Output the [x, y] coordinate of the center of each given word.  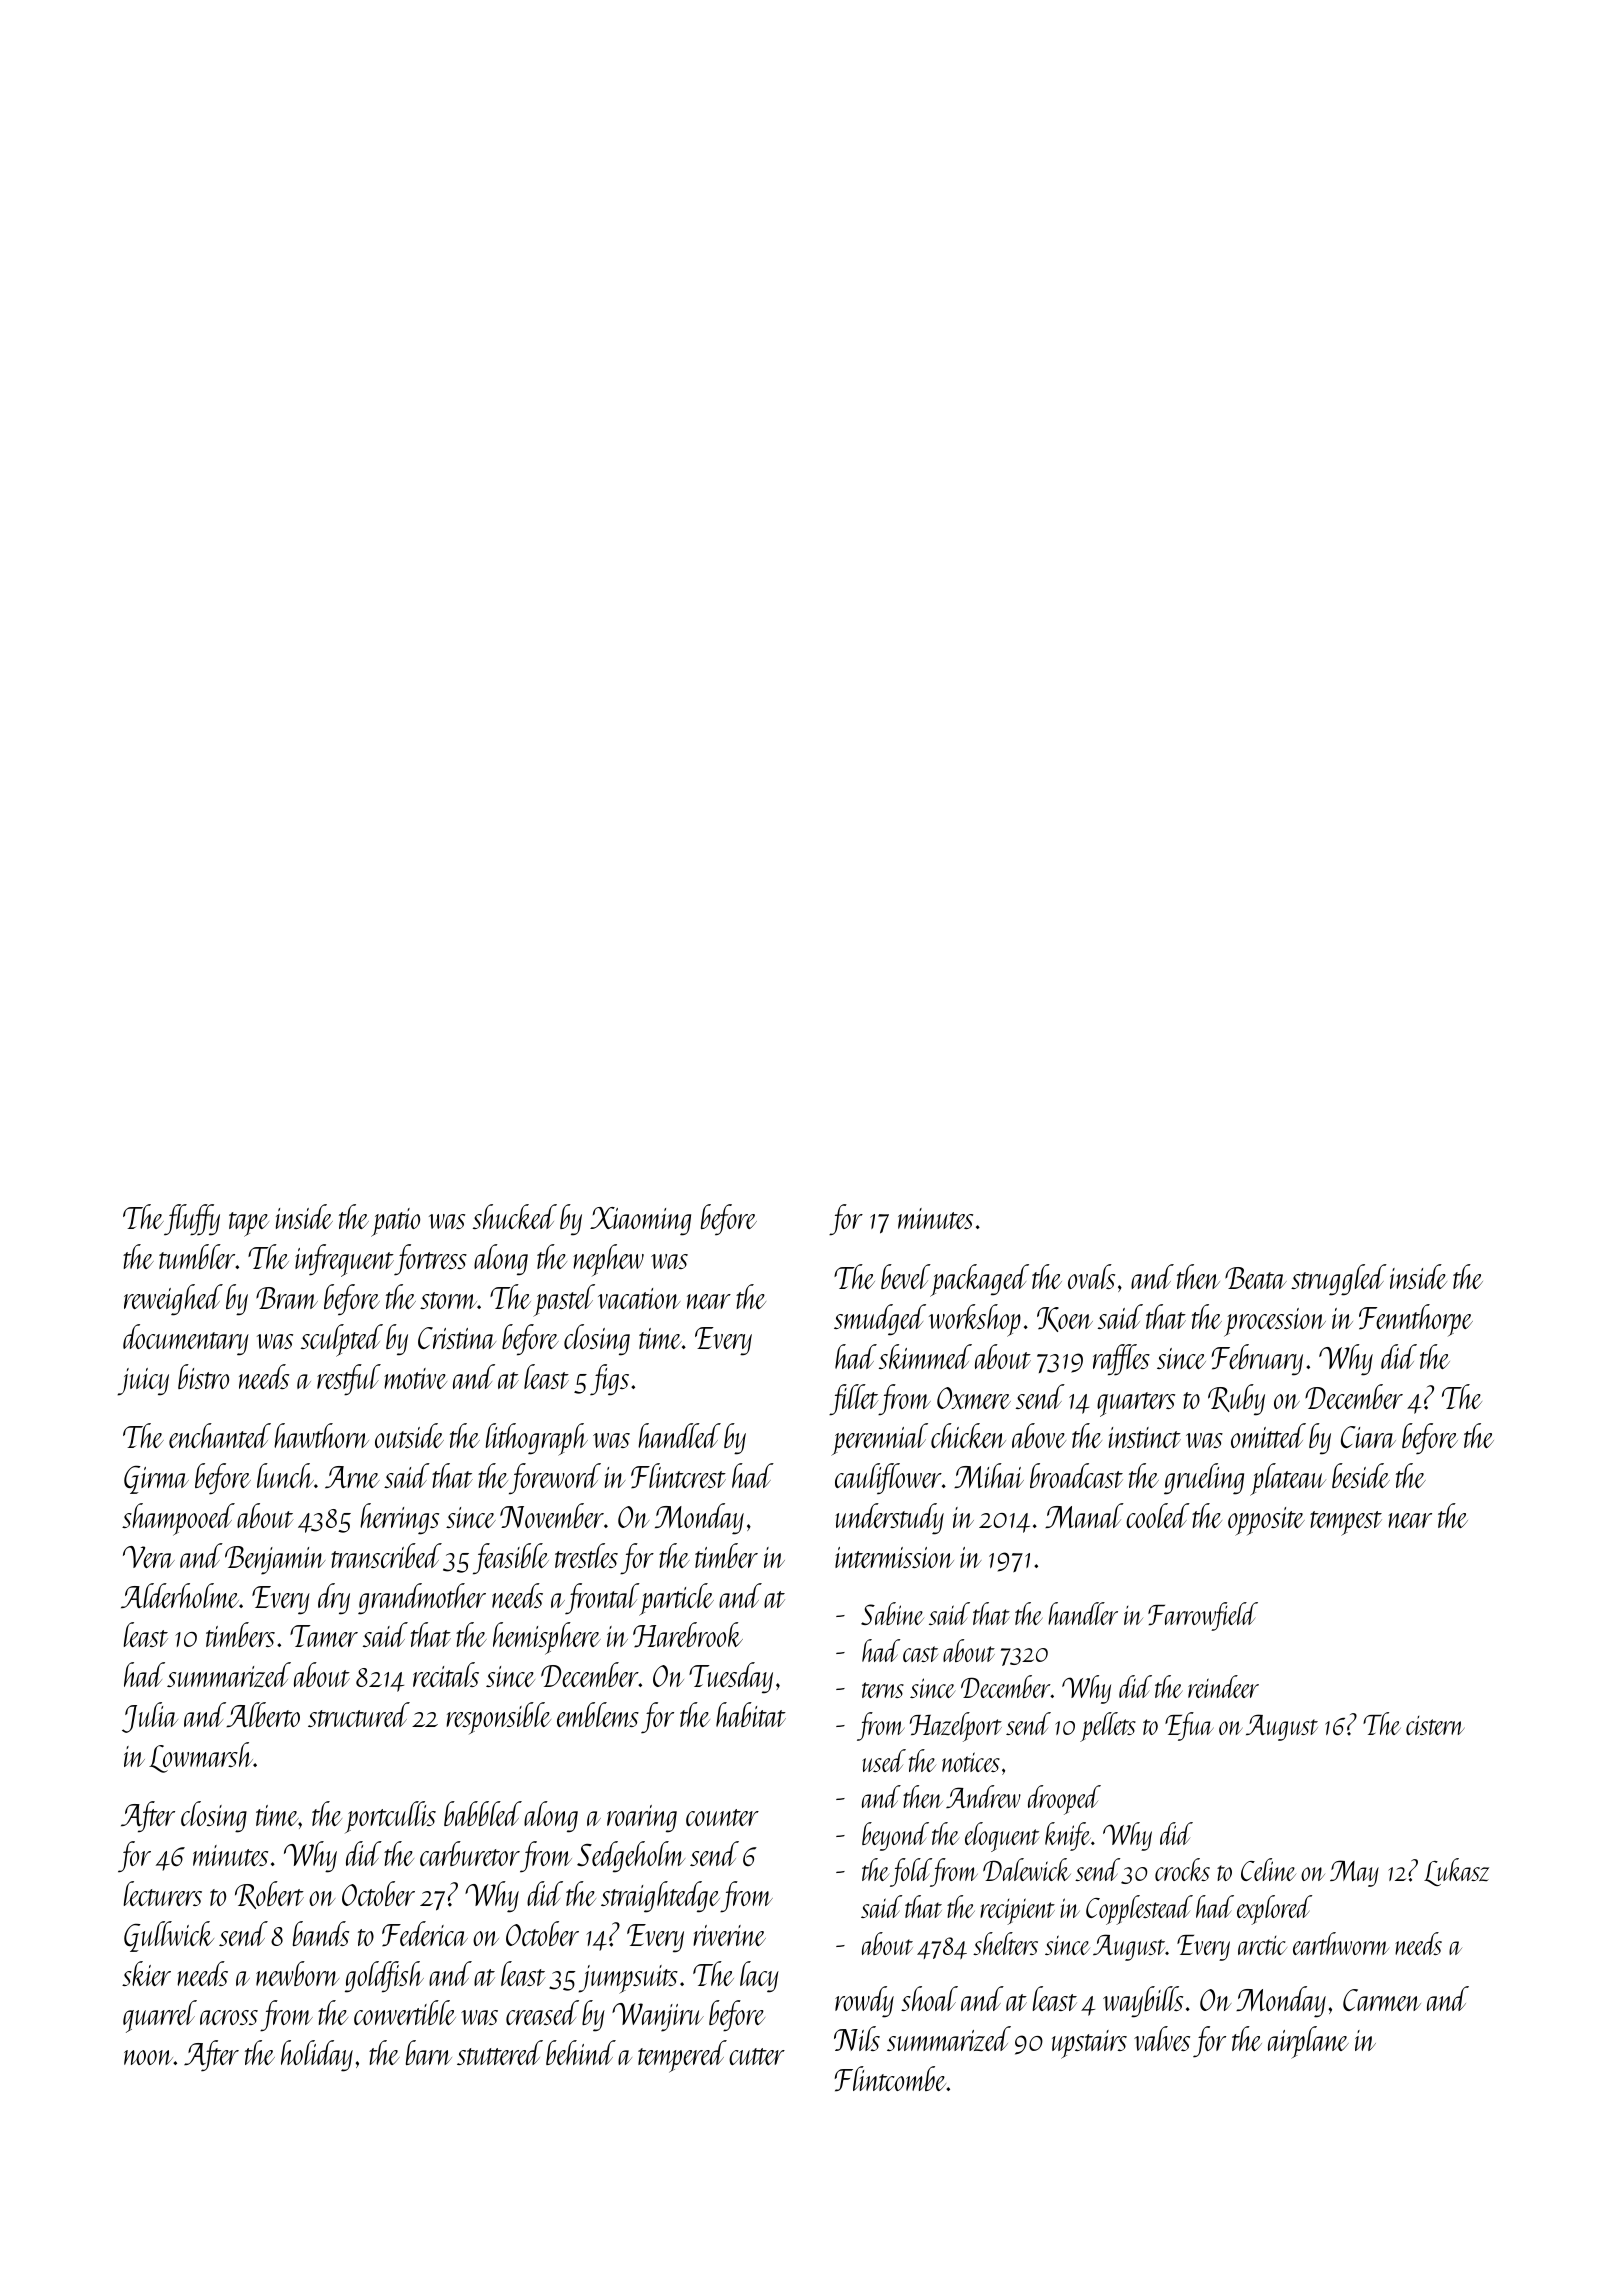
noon [148, 2057]
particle [676, 1599]
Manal [1084, 1515]
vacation [639, 1298]
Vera [149, 1557]
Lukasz [1456, 1872]
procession [1275, 1322]
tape [249, 1224]
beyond [895, 1836]
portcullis [390, 1817]
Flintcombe [890, 2079]
